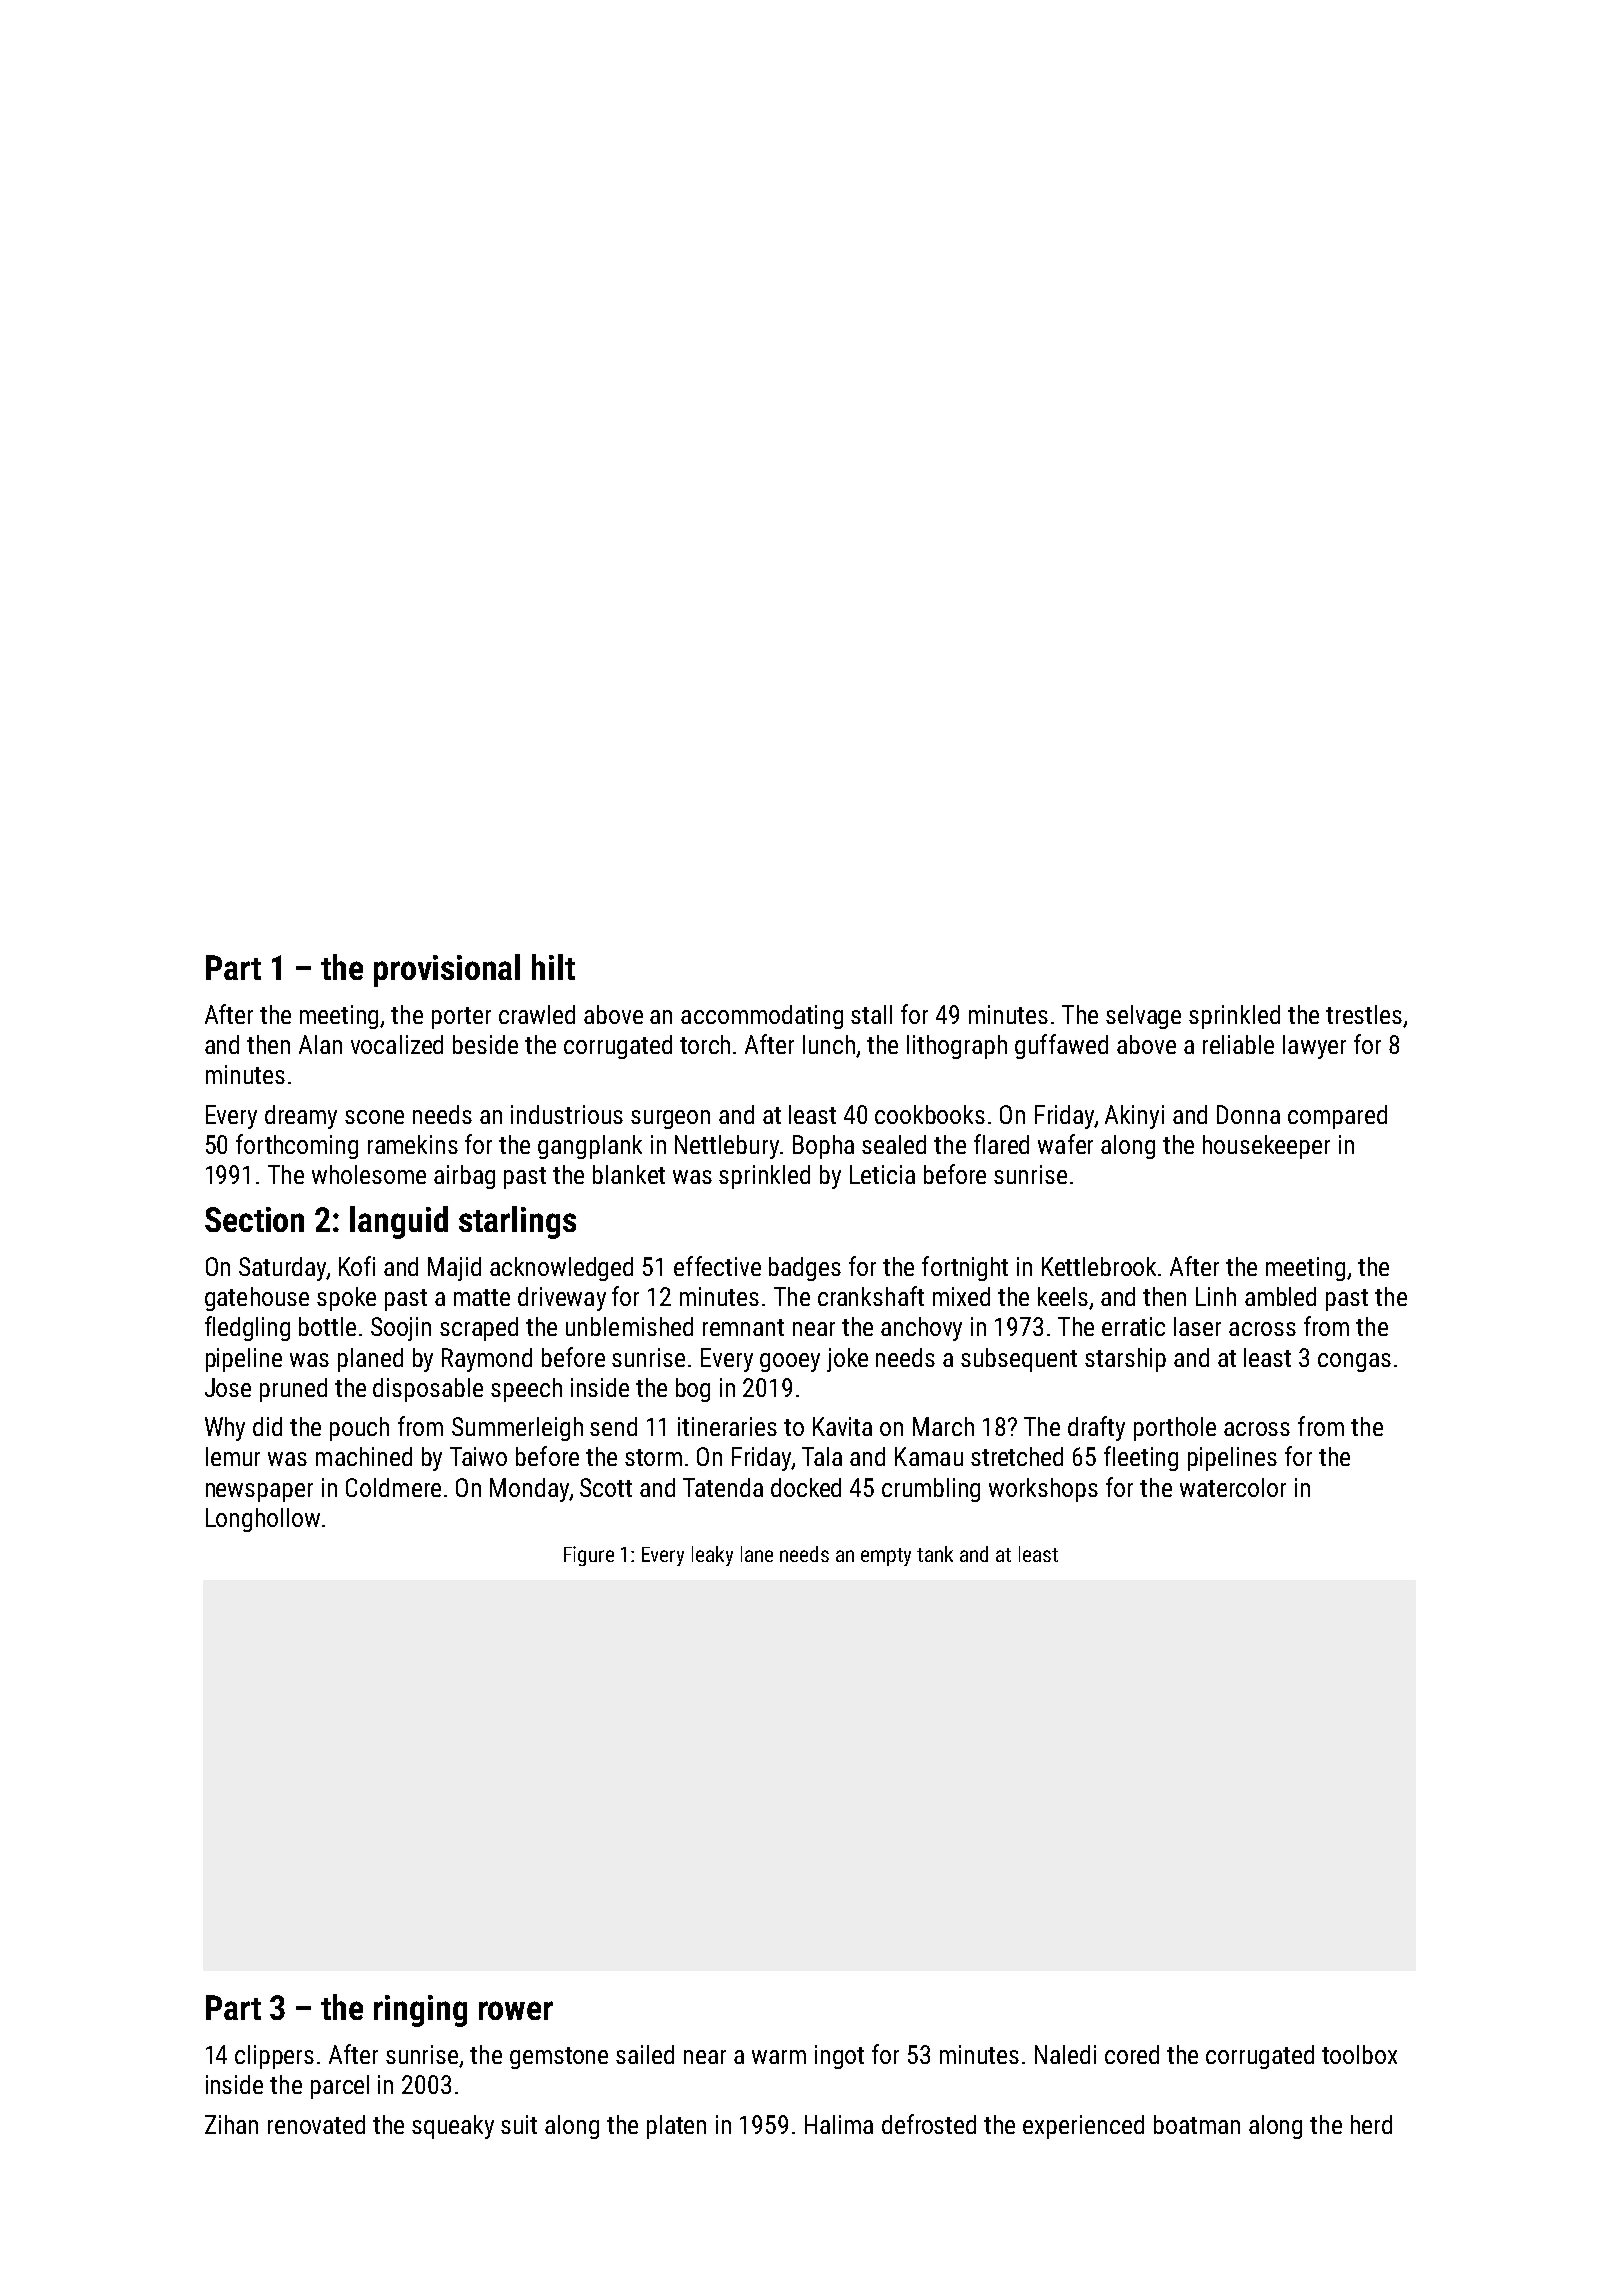 The width and height of the screenshot is (1620, 2292). What do you see at coordinates (1337, 1117) in the screenshot?
I see `compared` at bounding box center [1337, 1117].
